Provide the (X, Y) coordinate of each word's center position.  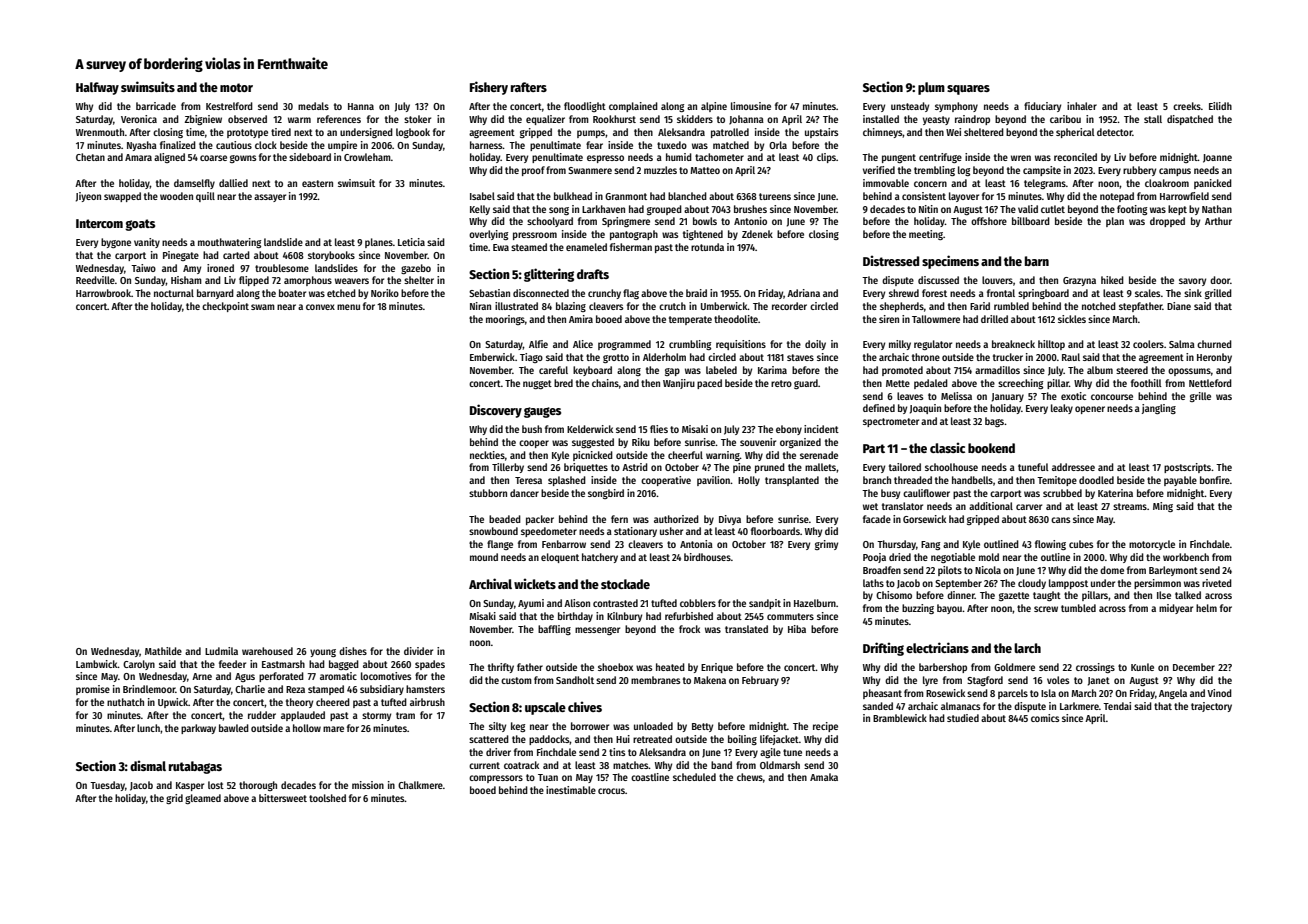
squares (968, 90)
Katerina (1115, 493)
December (1194, 667)
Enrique (717, 668)
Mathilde (163, 651)
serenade (819, 455)
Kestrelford (229, 106)
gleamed (203, 799)
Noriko (385, 293)
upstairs (821, 133)
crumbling (690, 345)
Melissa (956, 396)
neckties (487, 455)
